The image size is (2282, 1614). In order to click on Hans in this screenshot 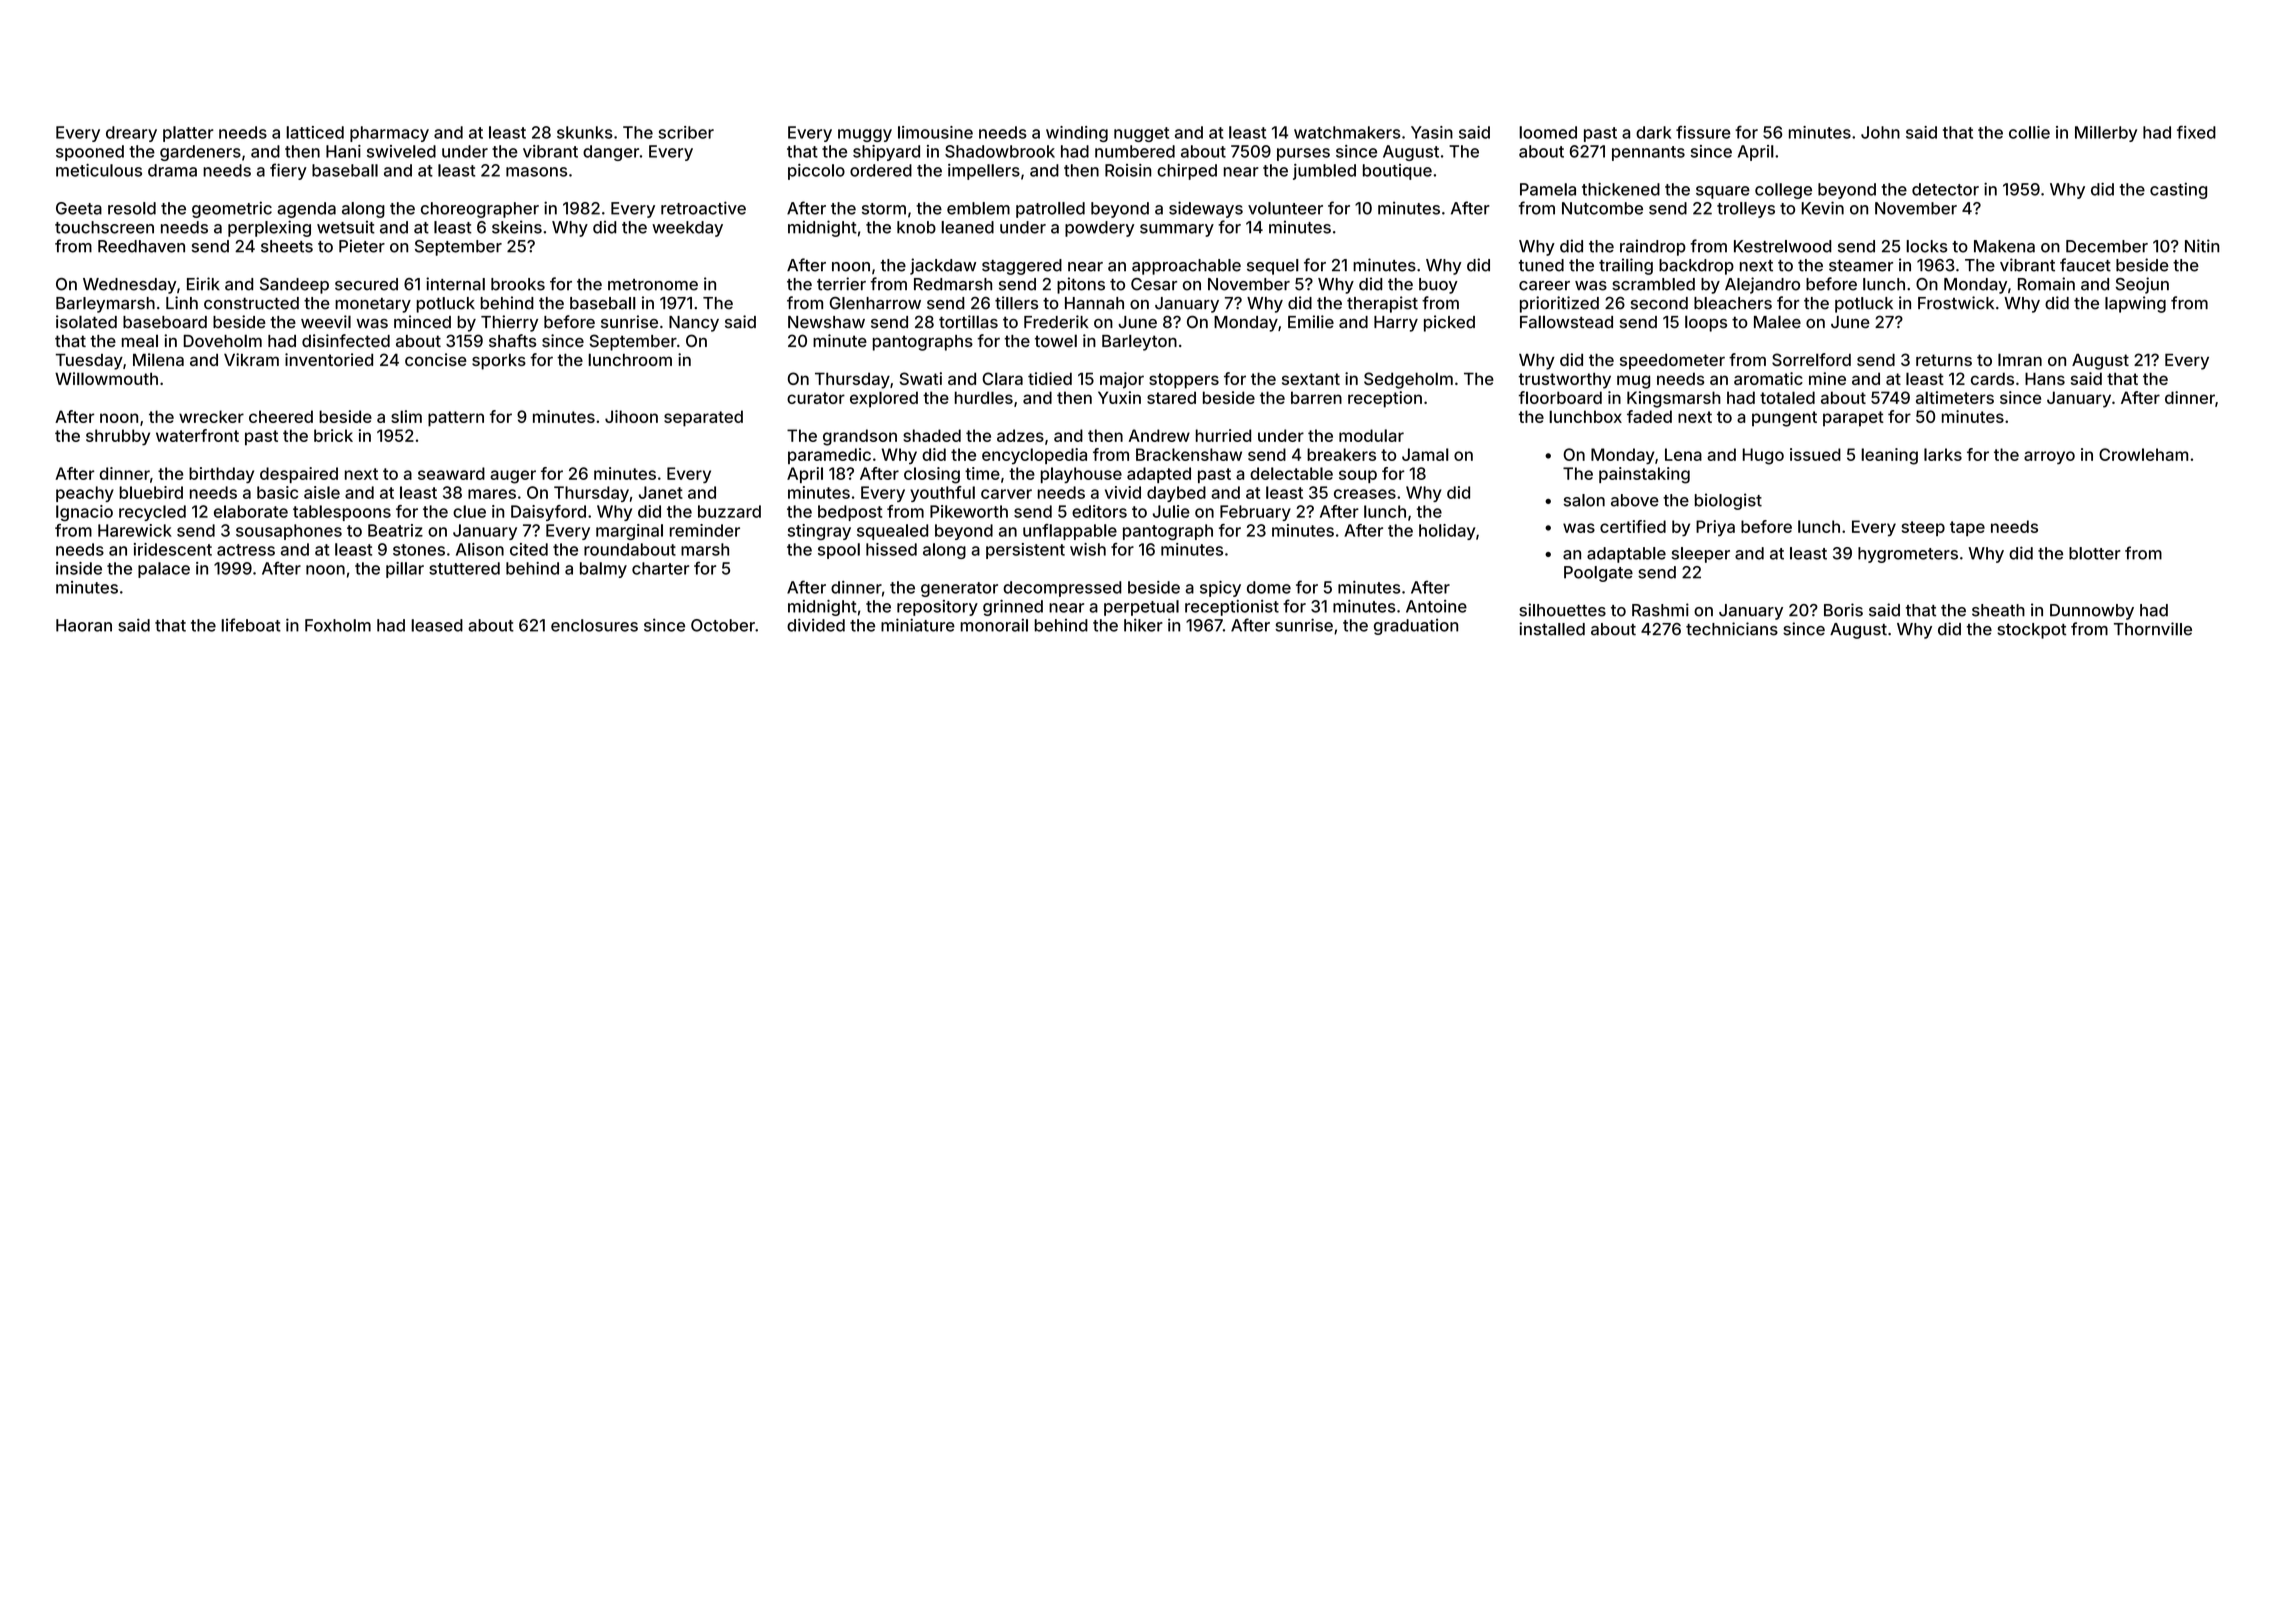, I will do `click(2045, 378)`.
